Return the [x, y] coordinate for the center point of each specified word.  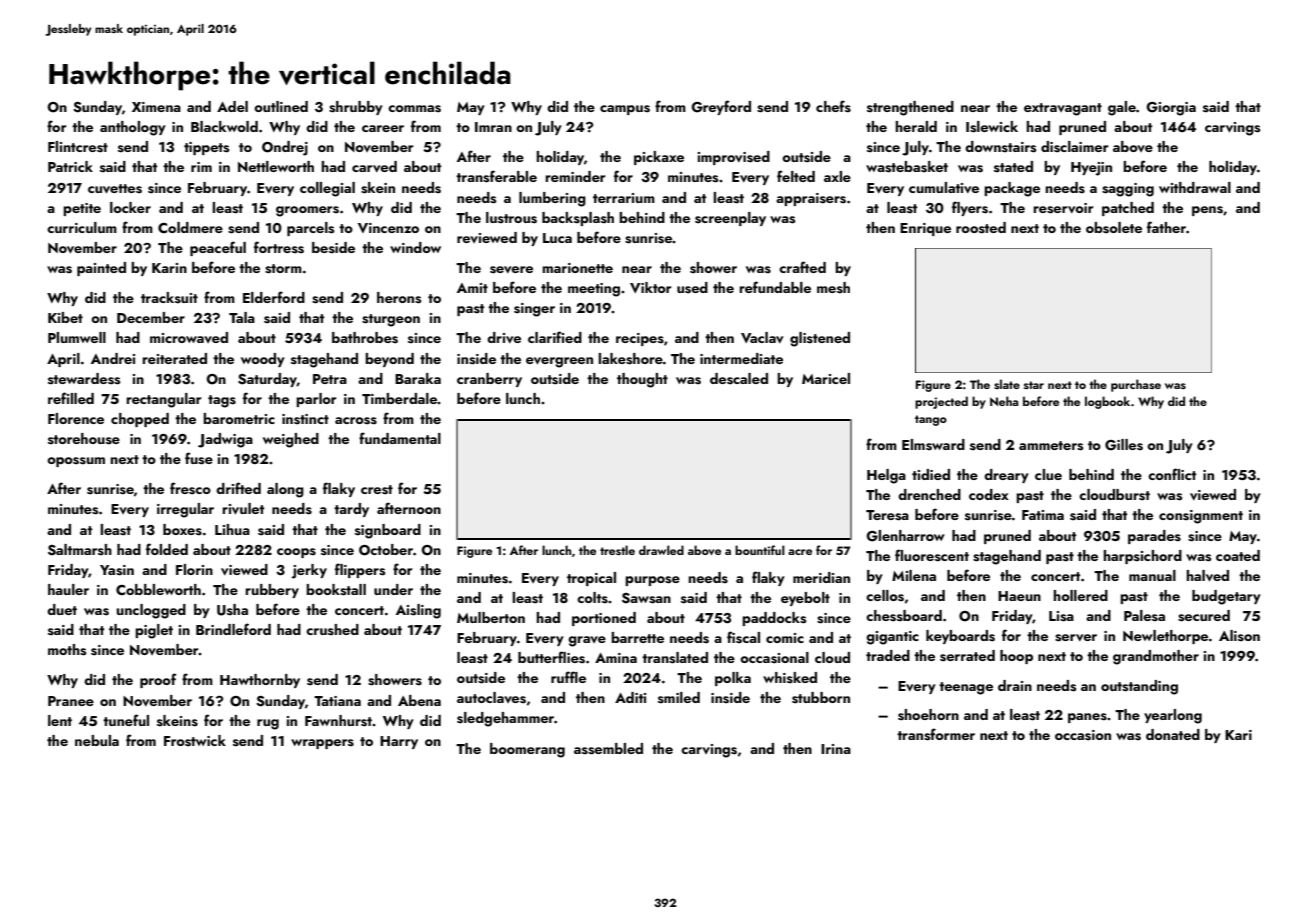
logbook [1107, 402]
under [393, 589]
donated [1173, 734]
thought [642, 380]
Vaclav [762, 338]
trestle [617, 550]
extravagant [1063, 109]
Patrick [70, 166]
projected [941, 402]
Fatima [1043, 515]
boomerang [527, 750]
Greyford [721, 107]
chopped [140, 420]
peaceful [218, 248]
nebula [97, 740]
